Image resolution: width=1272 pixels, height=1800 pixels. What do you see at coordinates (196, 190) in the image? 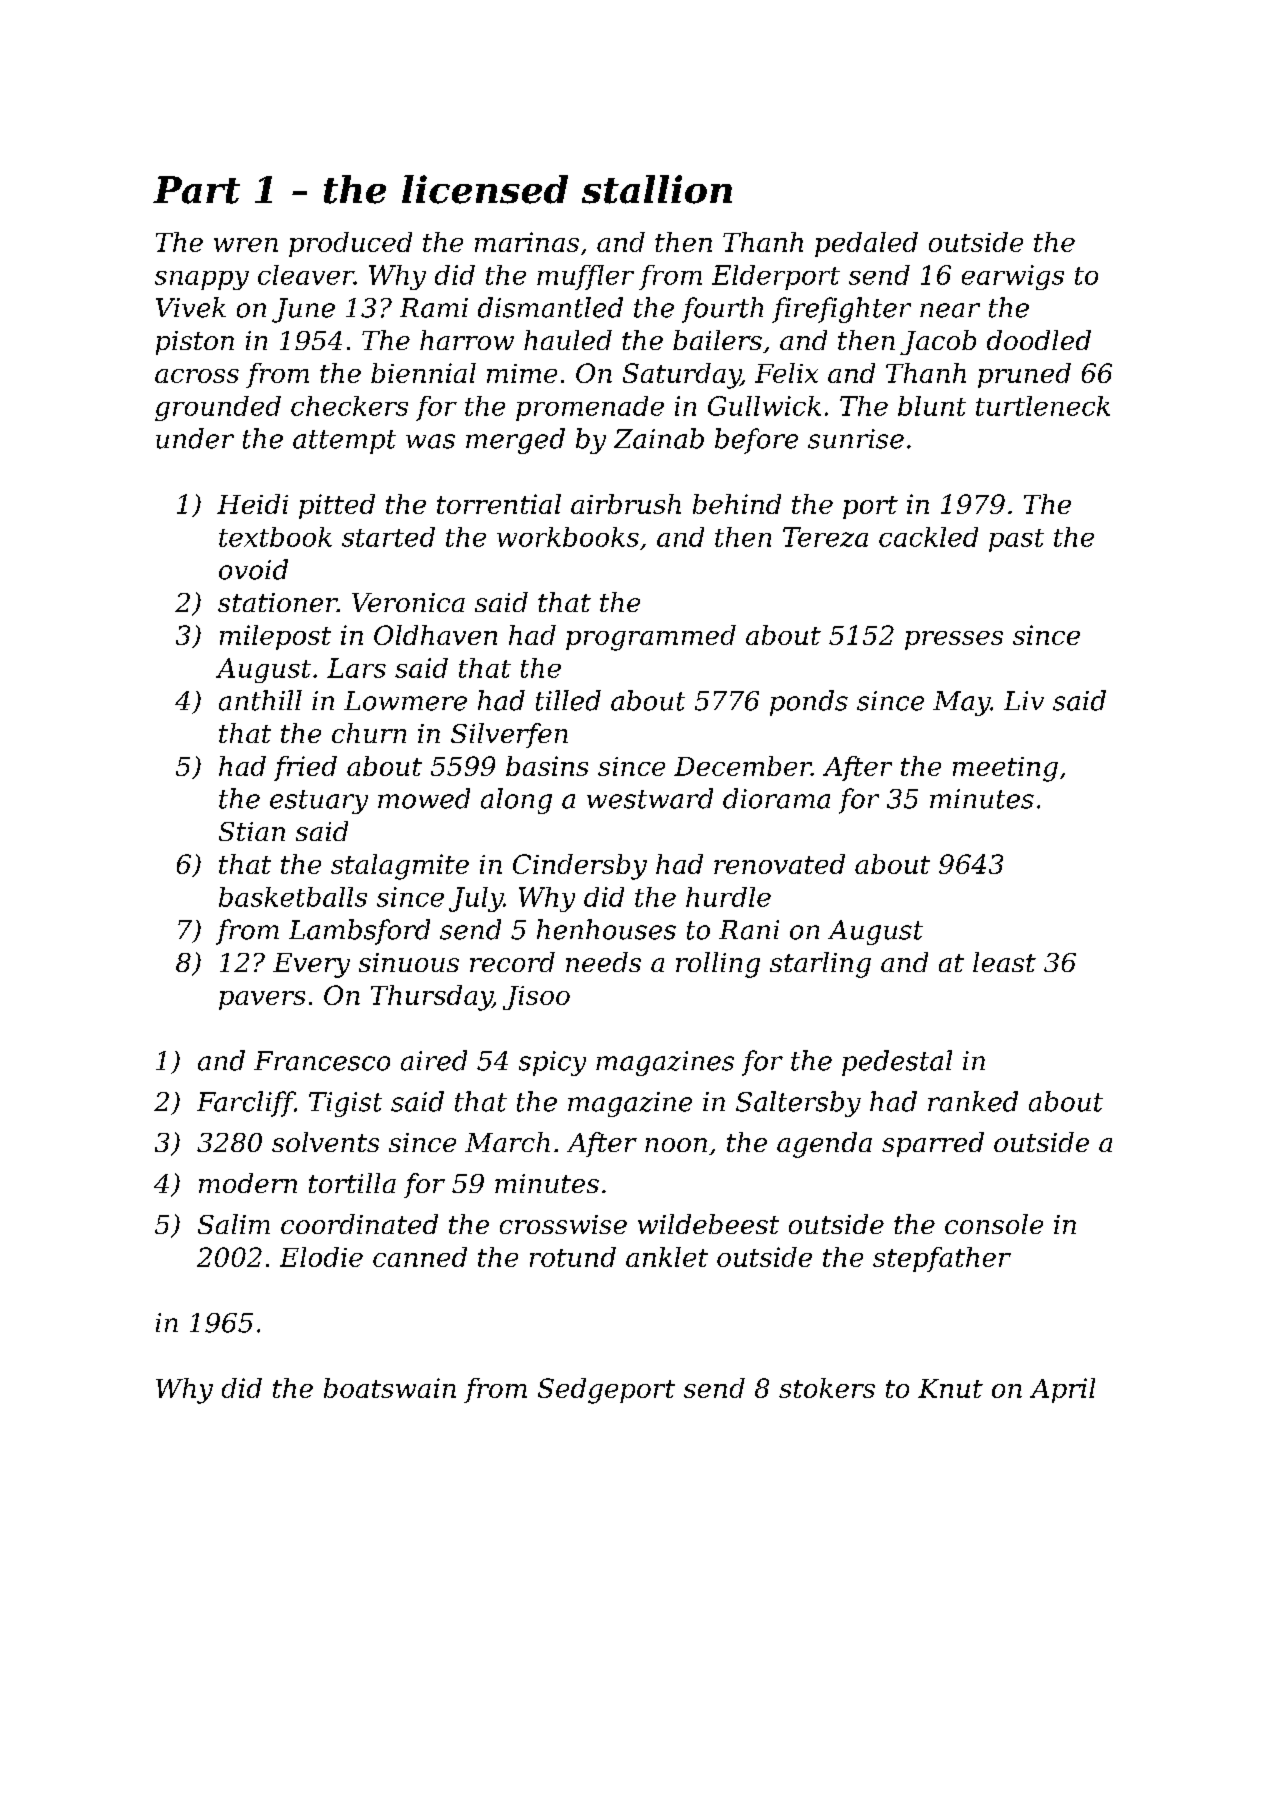
I see `Part` at bounding box center [196, 190].
